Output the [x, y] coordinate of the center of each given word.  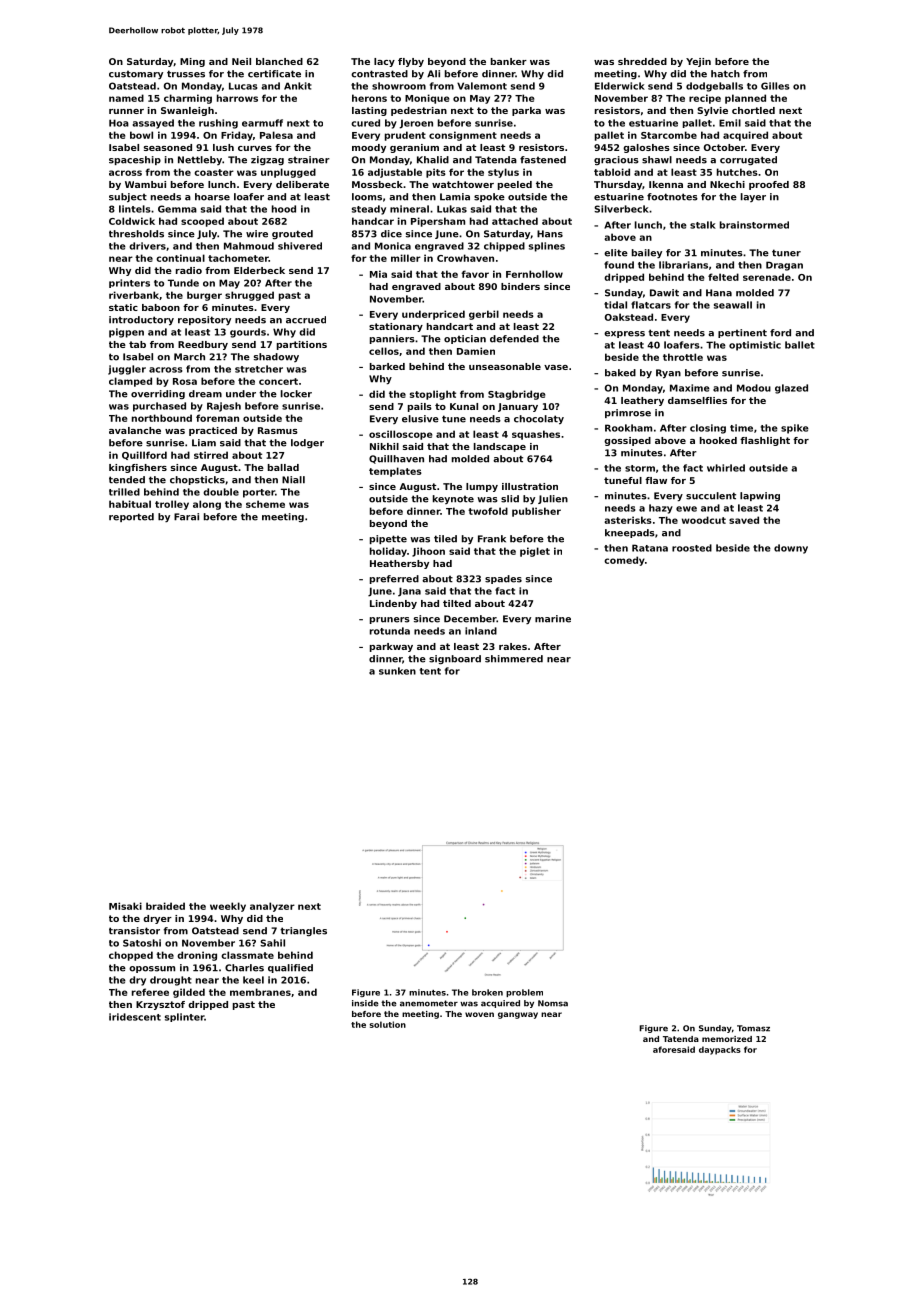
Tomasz [753, 1028]
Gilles [775, 86]
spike [795, 429]
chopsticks [197, 480]
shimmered [514, 659]
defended [514, 339]
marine [553, 619]
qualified [290, 968]
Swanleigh [187, 111]
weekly [228, 907]
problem [524, 993]
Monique [427, 99]
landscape [500, 447]
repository [204, 320]
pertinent [742, 333]
